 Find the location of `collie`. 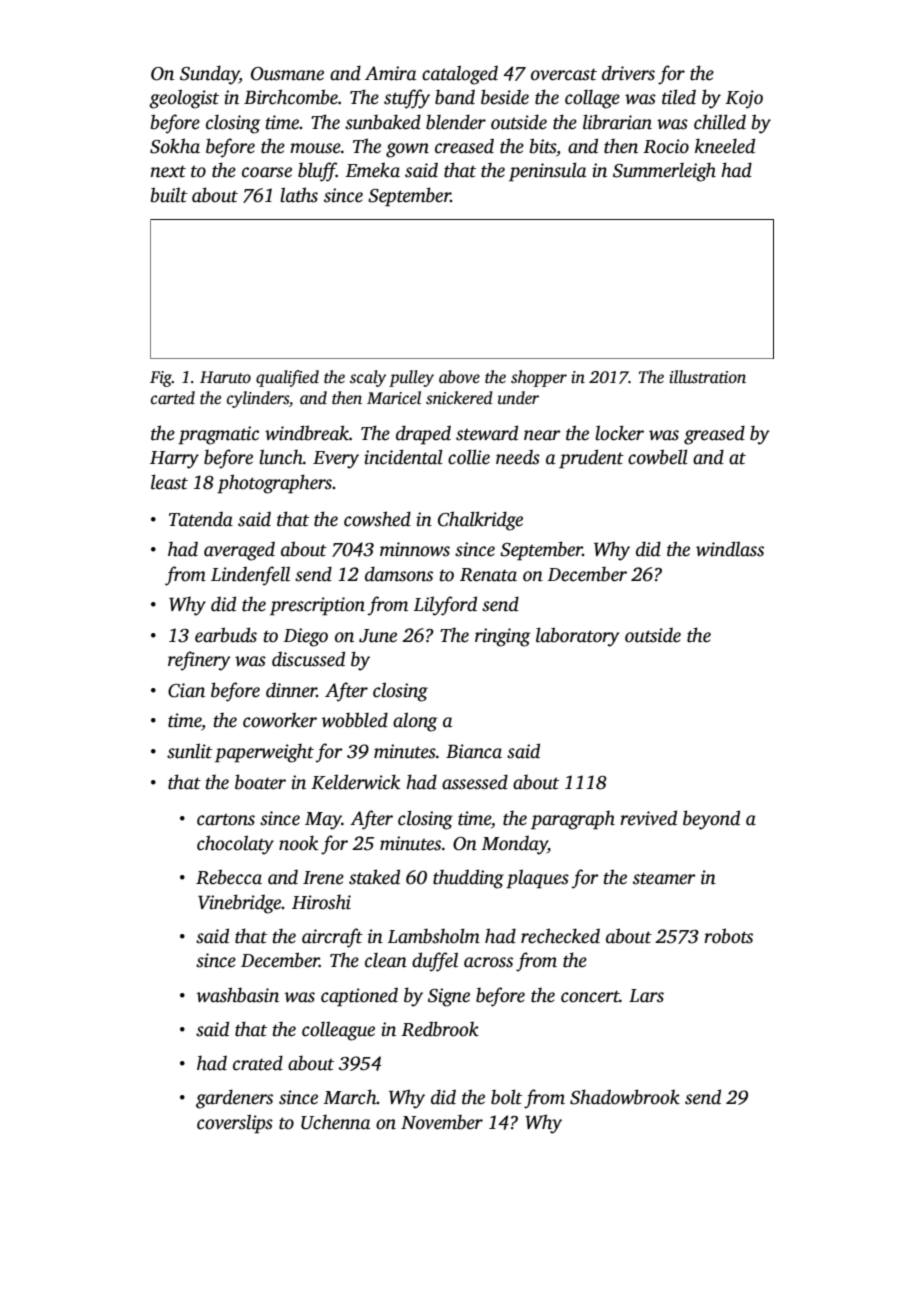

collie is located at coordinates (469, 457).
